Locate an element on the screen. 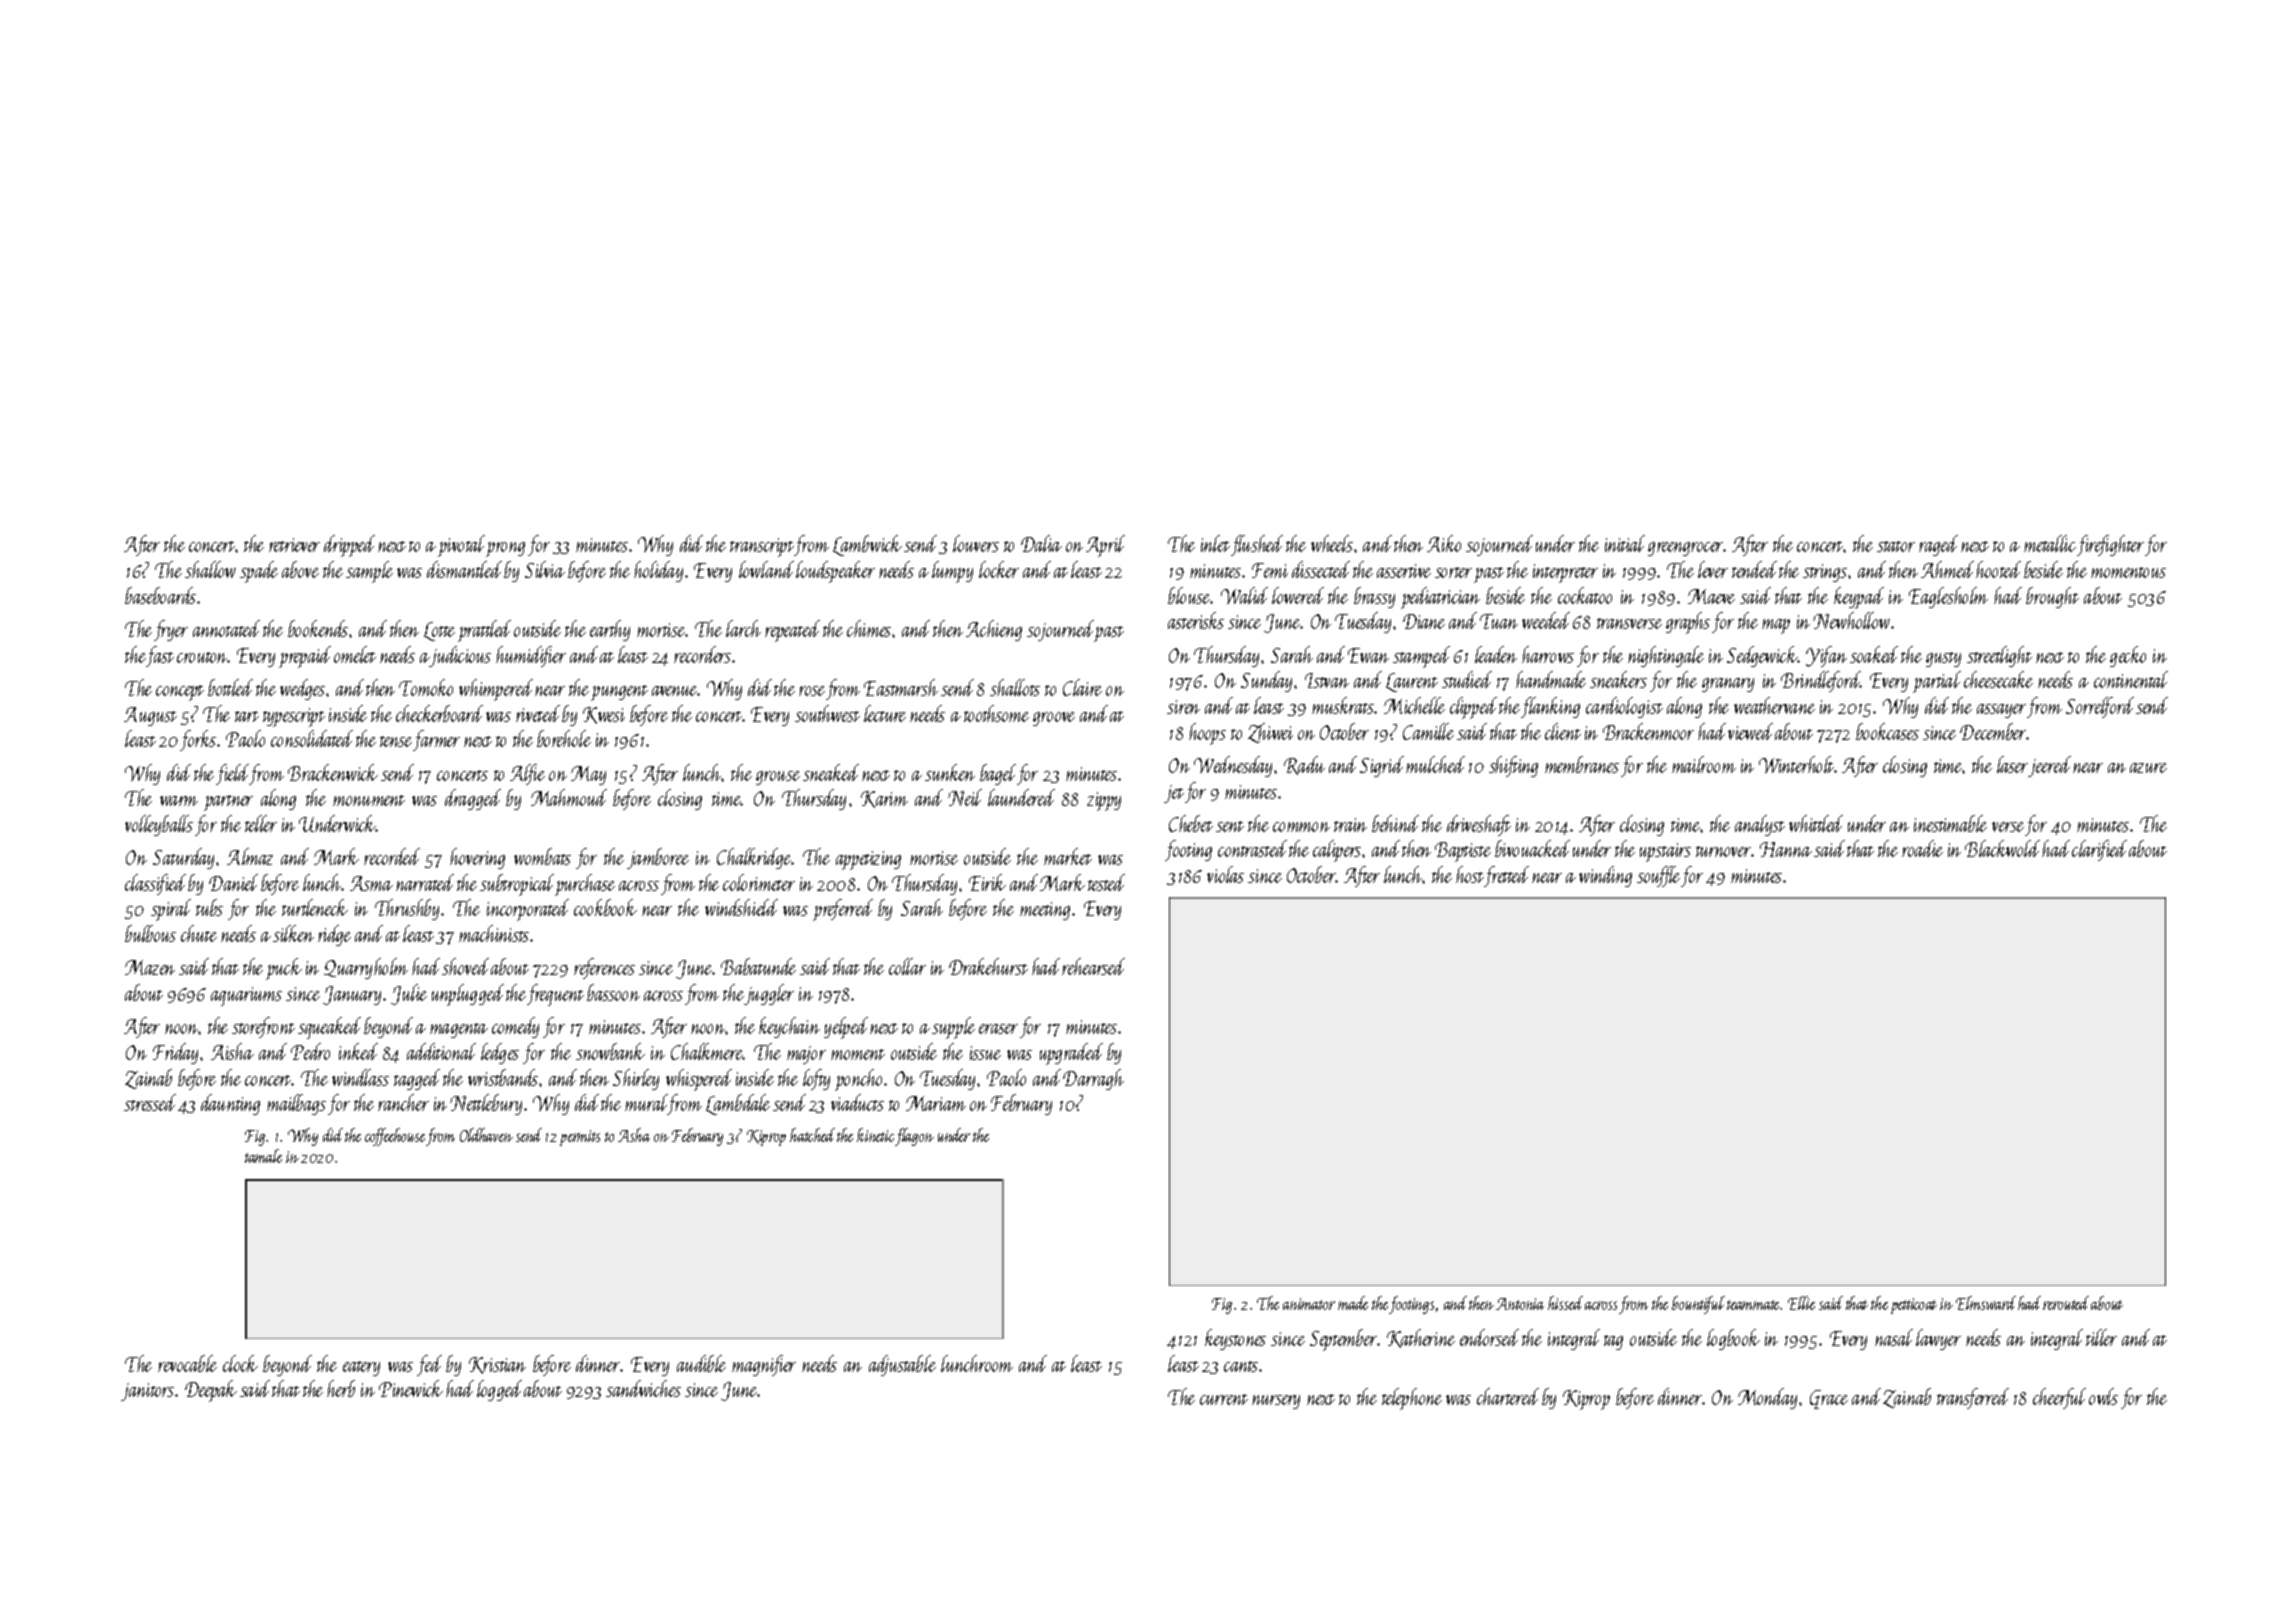 This screenshot has width=2292, height=1620. greengrocer is located at coordinates (1686, 549).
